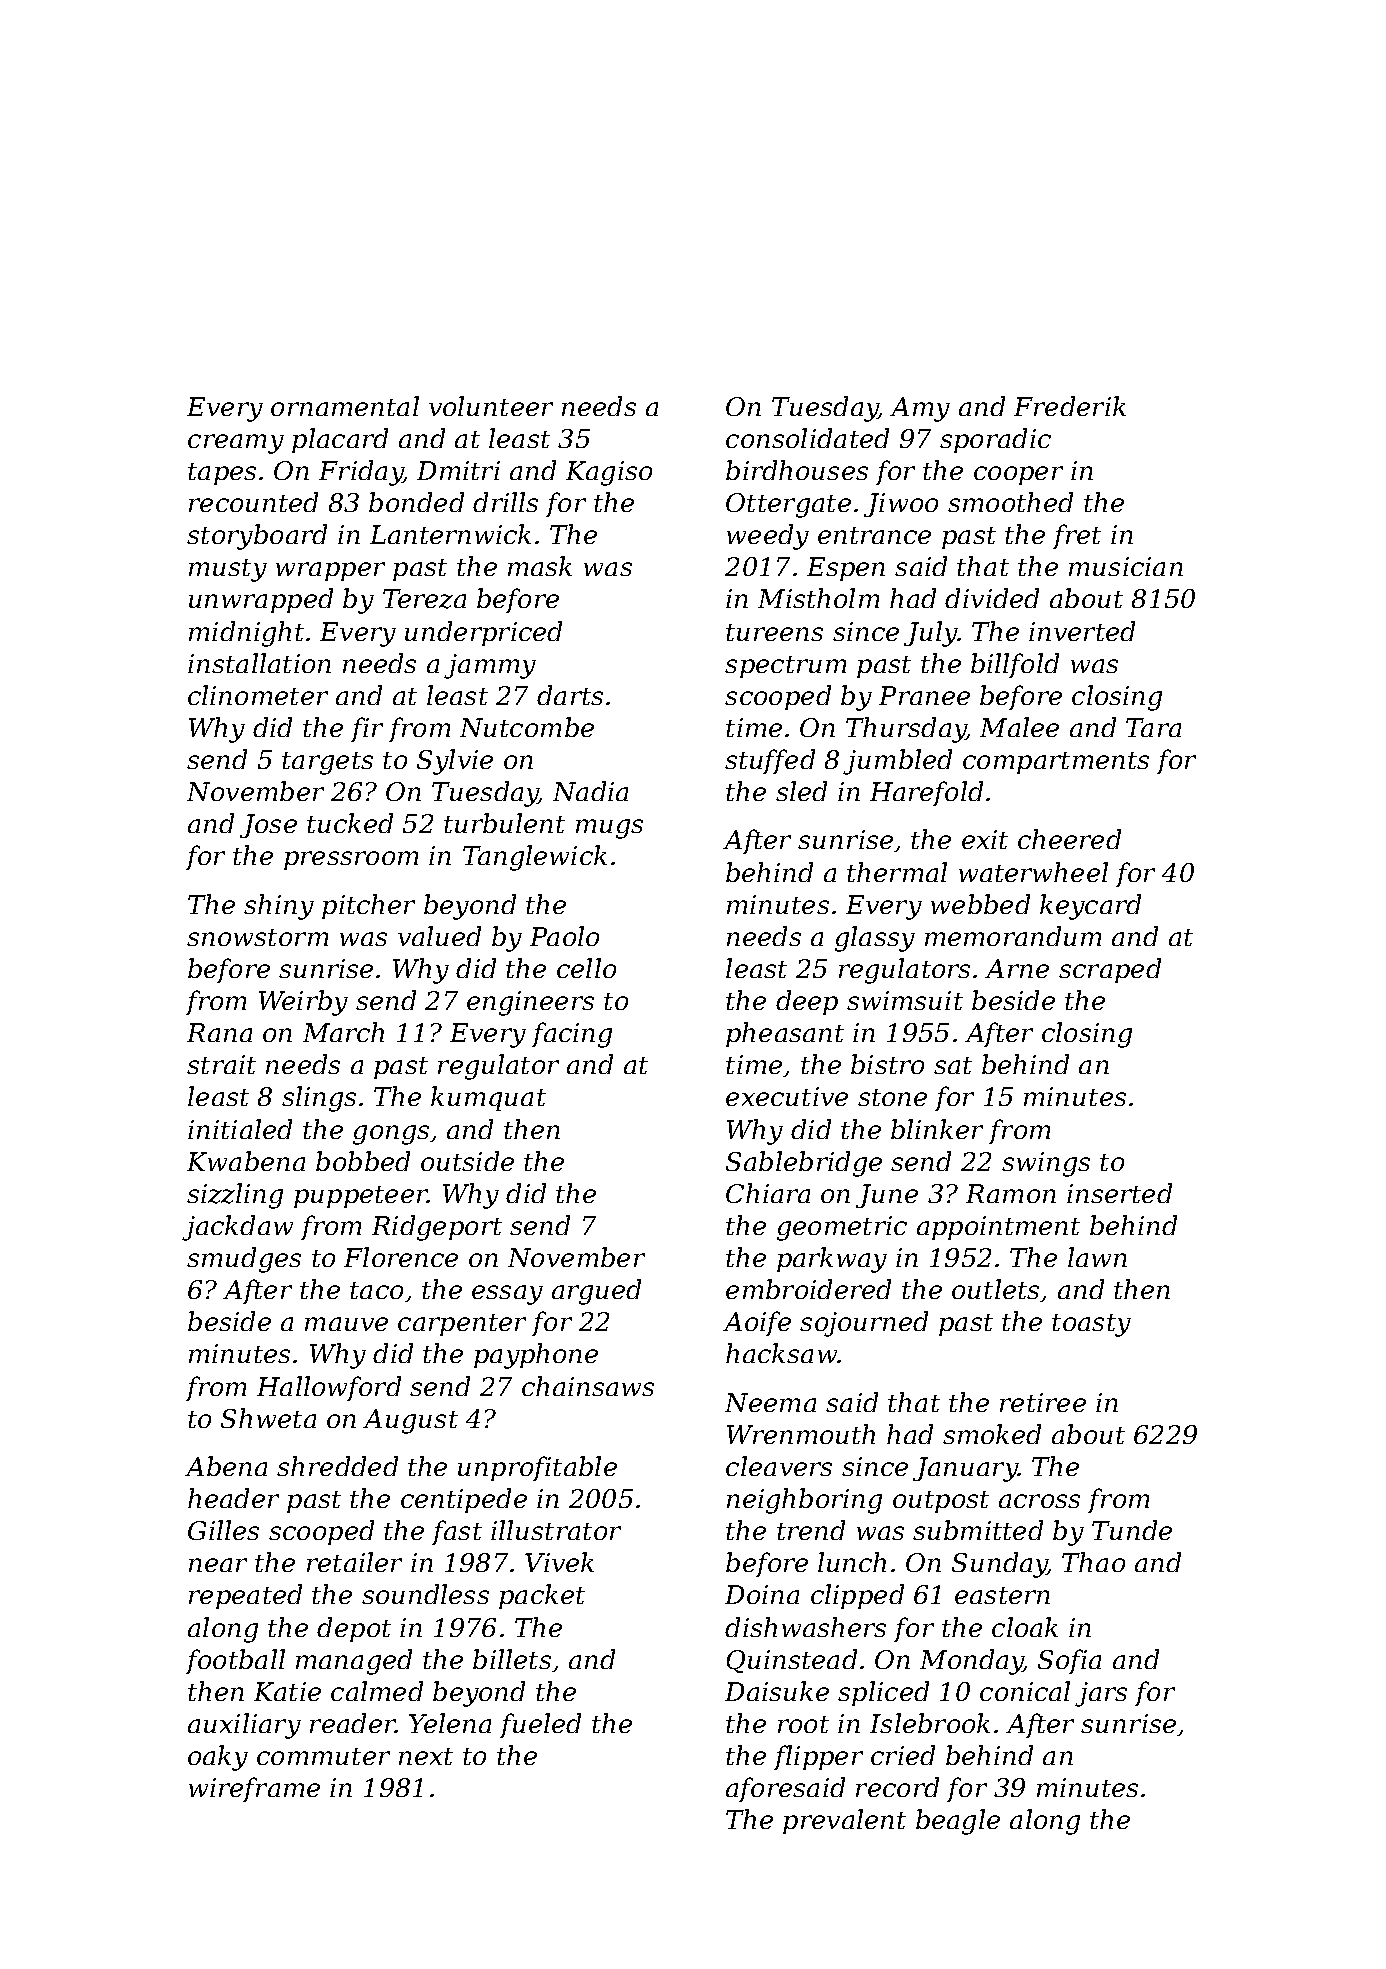 The height and width of the screenshot is (1969, 1386). I want to click on musty, so click(228, 570).
